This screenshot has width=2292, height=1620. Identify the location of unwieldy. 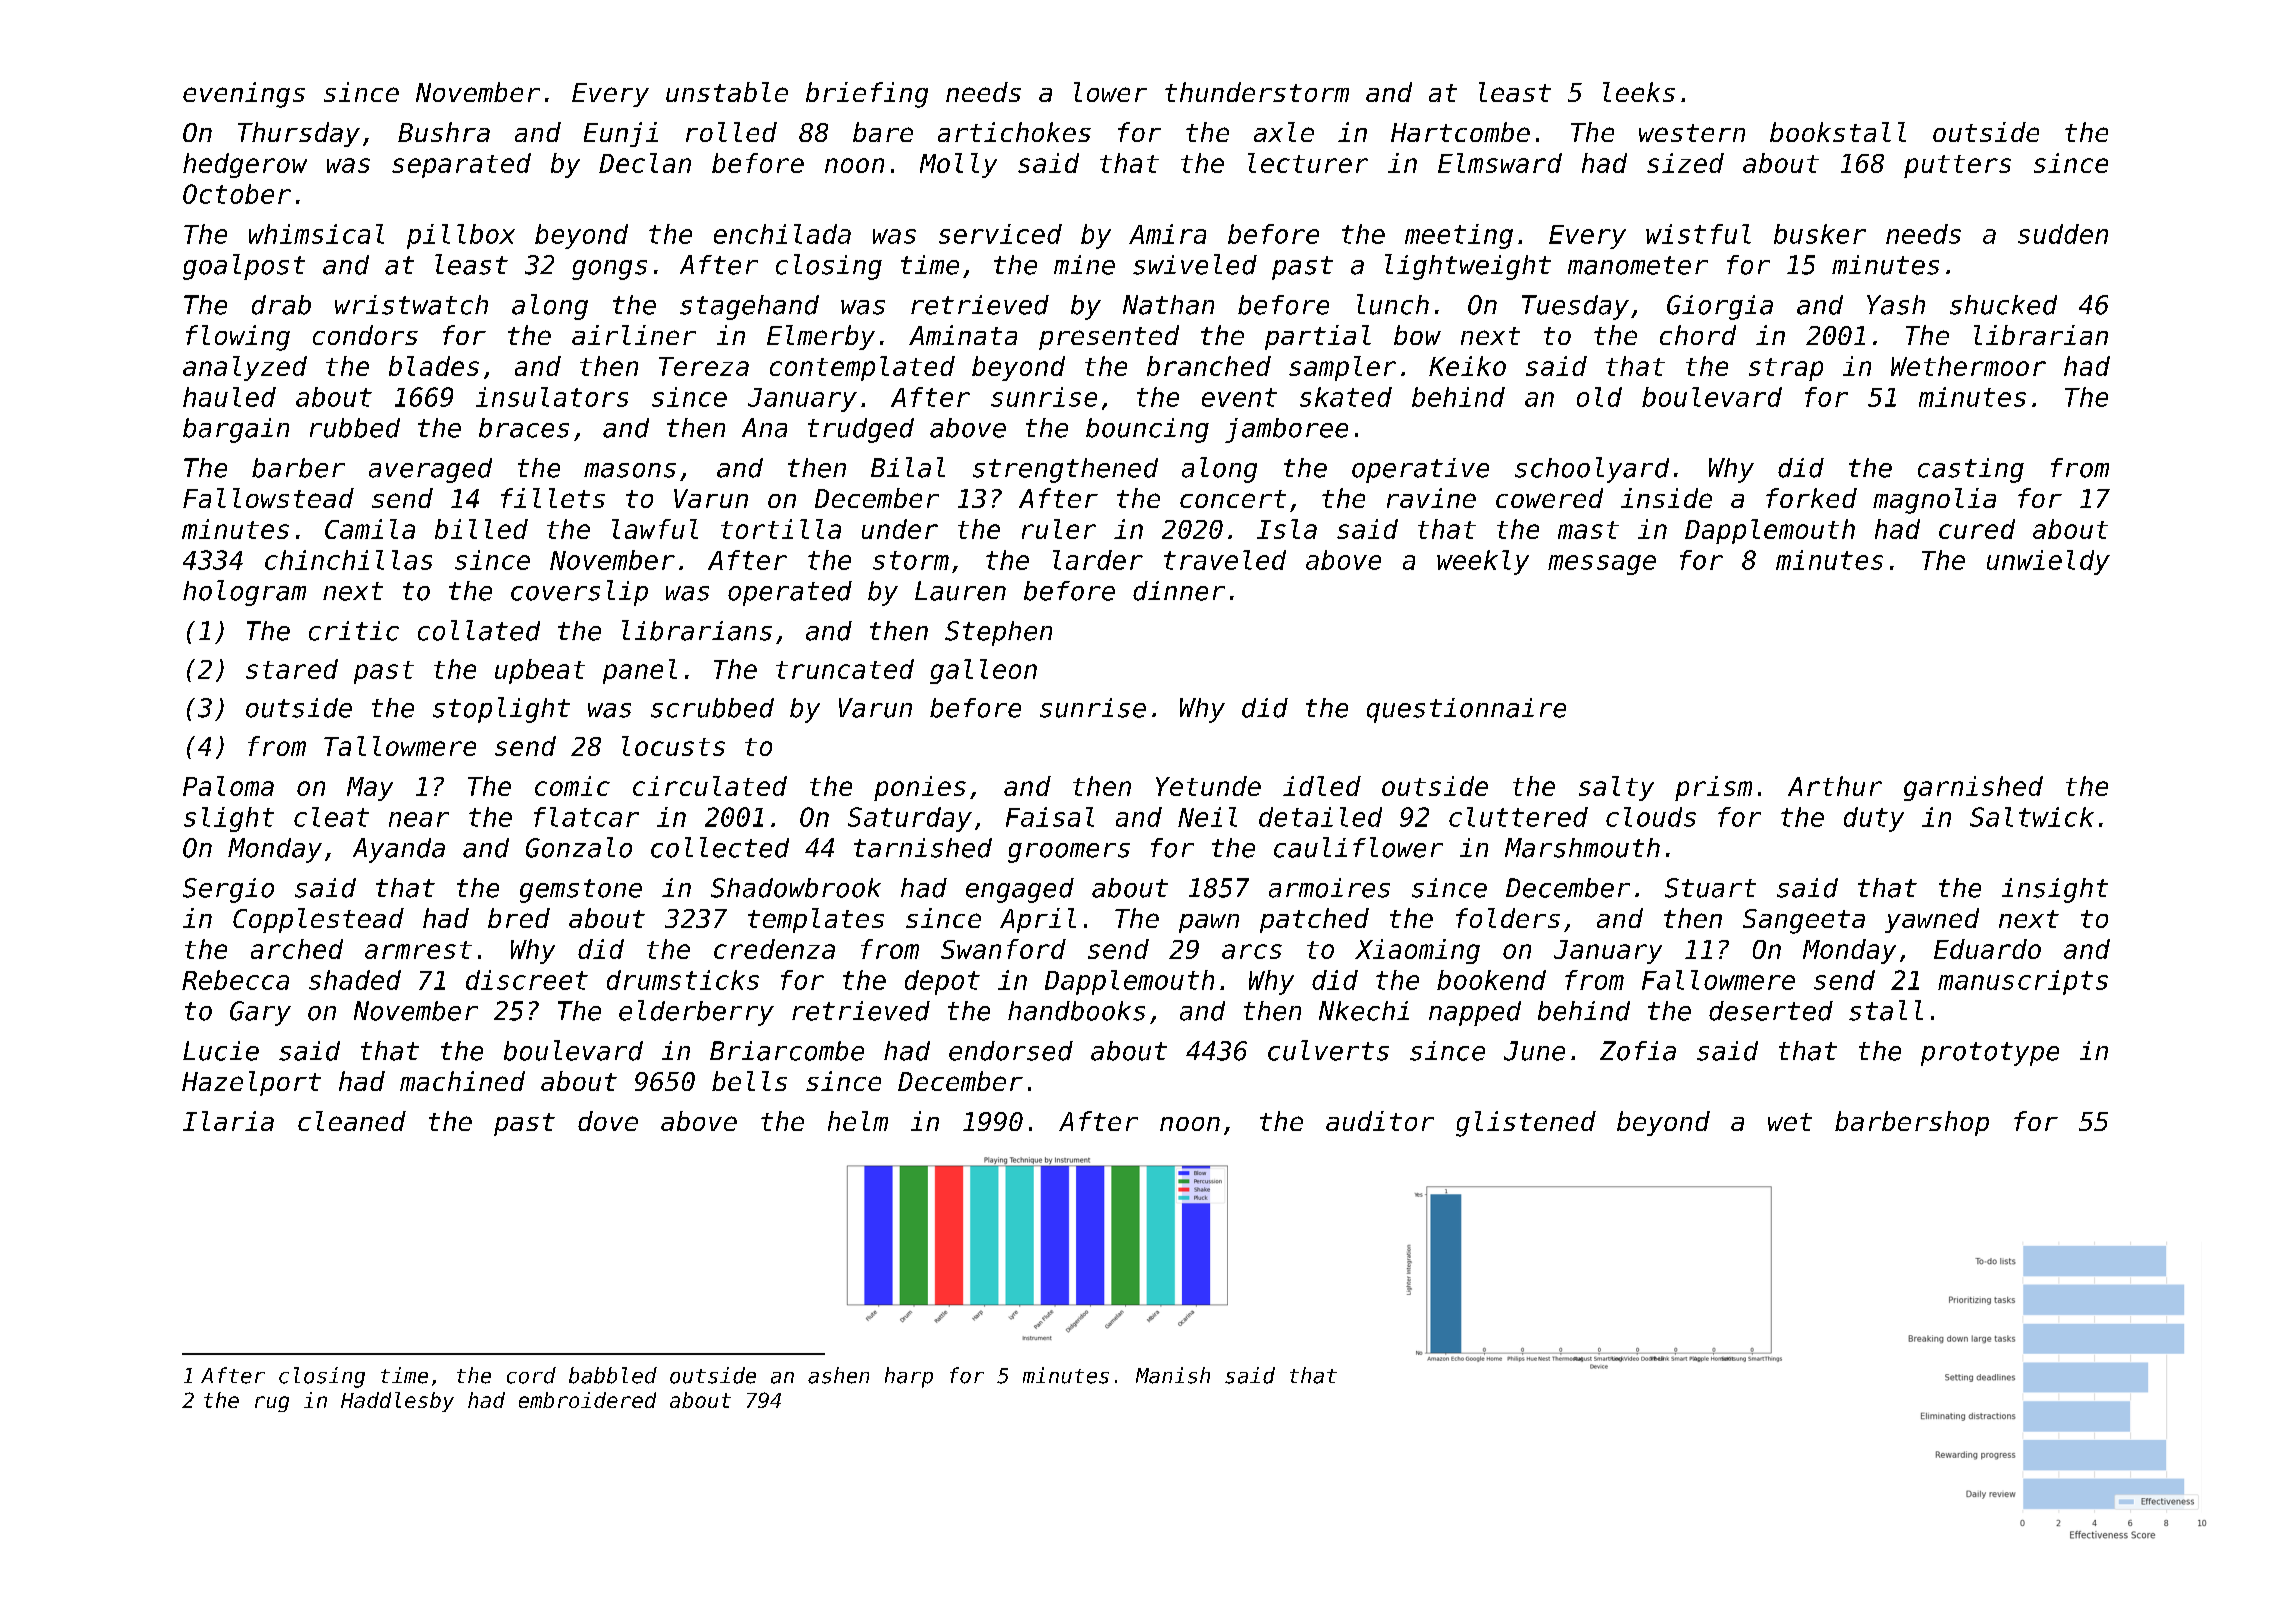
(2048, 562).
